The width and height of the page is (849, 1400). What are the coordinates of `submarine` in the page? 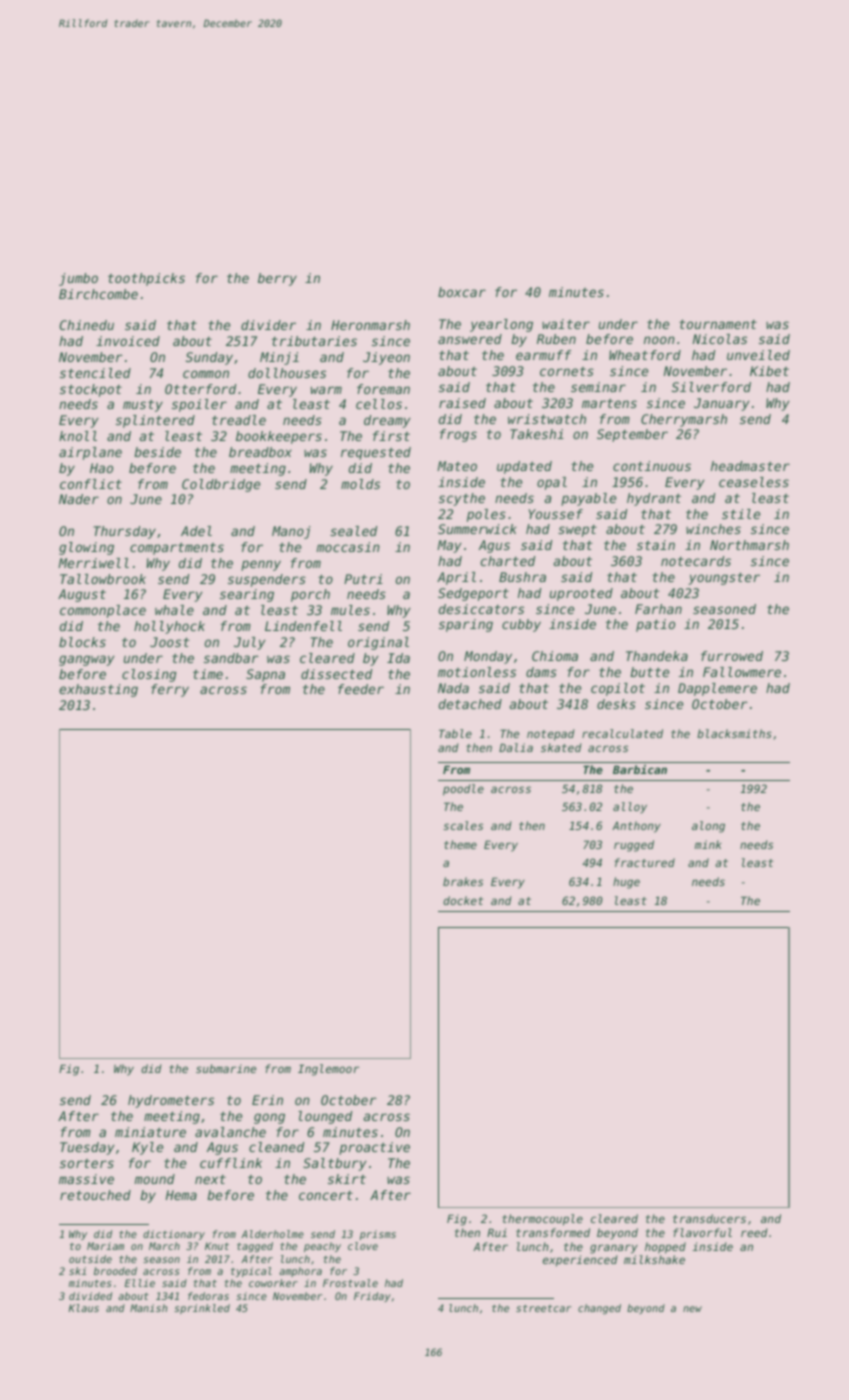 It's located at (226, 1068).
